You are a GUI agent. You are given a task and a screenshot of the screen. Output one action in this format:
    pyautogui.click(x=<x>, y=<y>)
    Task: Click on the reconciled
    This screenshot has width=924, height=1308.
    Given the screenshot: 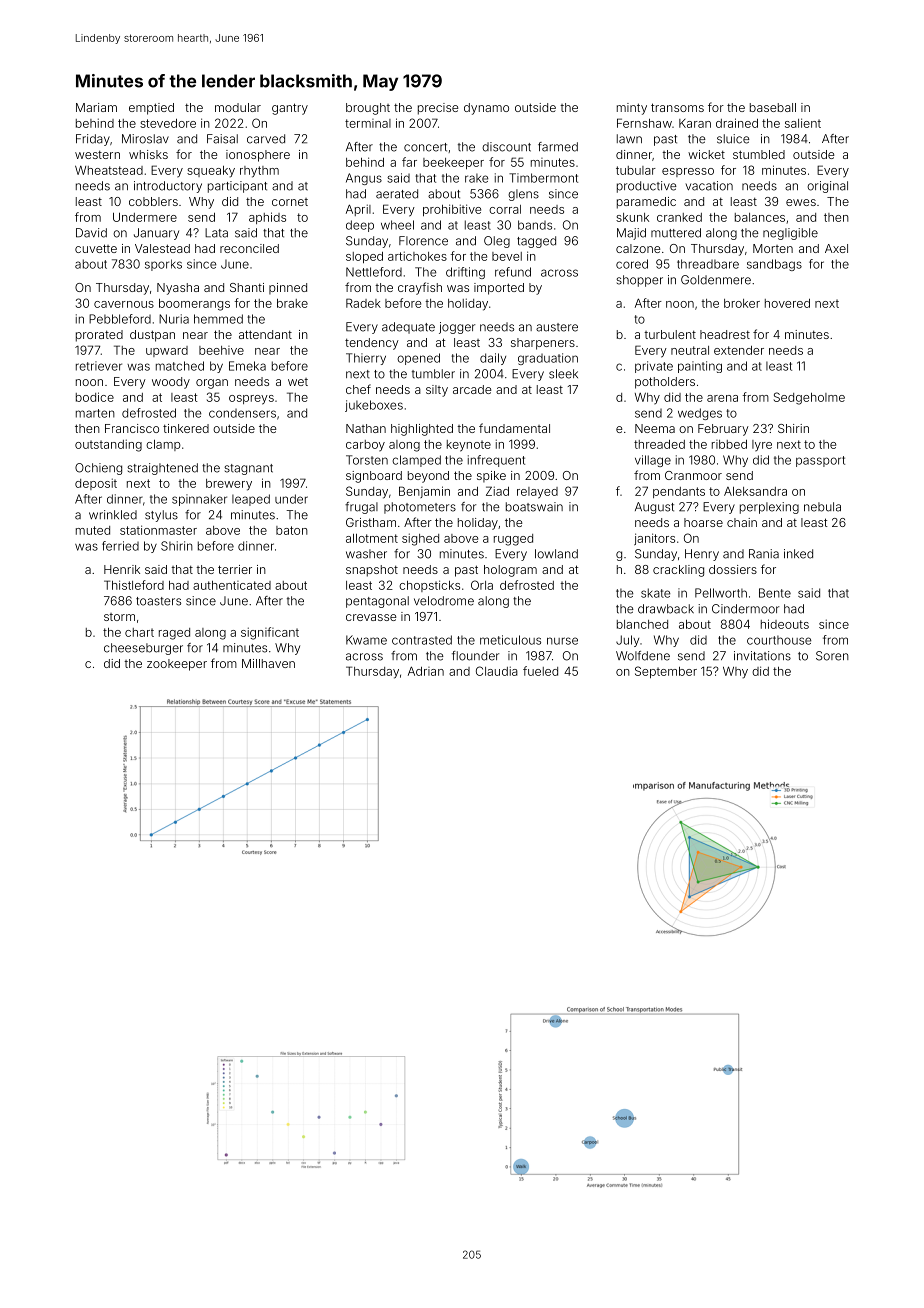 What is the action you would take?
    pyautogui.click(x=249, y=248)
